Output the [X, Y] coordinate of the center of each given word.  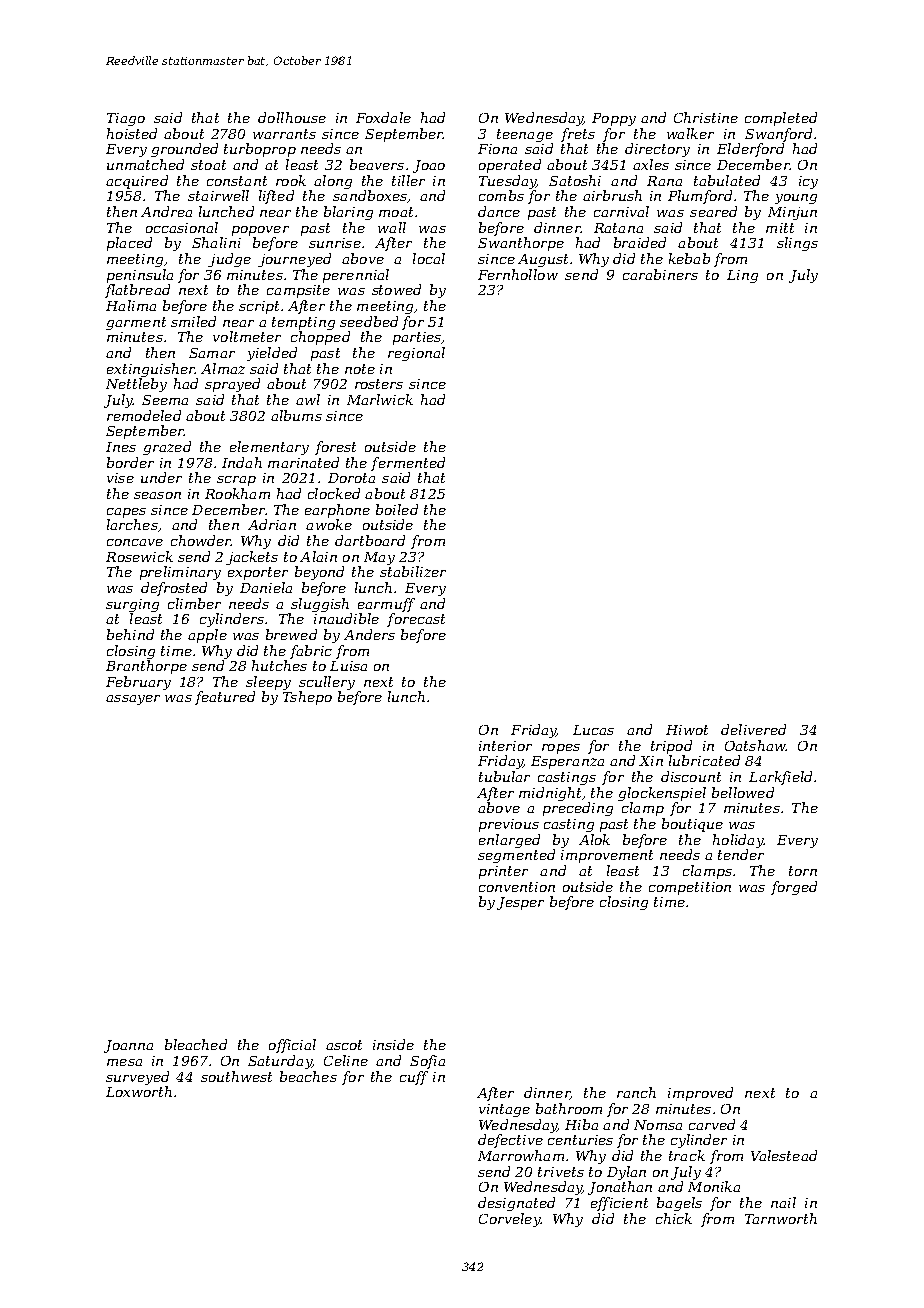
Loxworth [139, 1091]
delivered [753, 729]
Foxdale [383, 117]
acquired [137, 182]
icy [808, 182]
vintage [504, 1110]
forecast [416, 620]
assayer [133, 700]
